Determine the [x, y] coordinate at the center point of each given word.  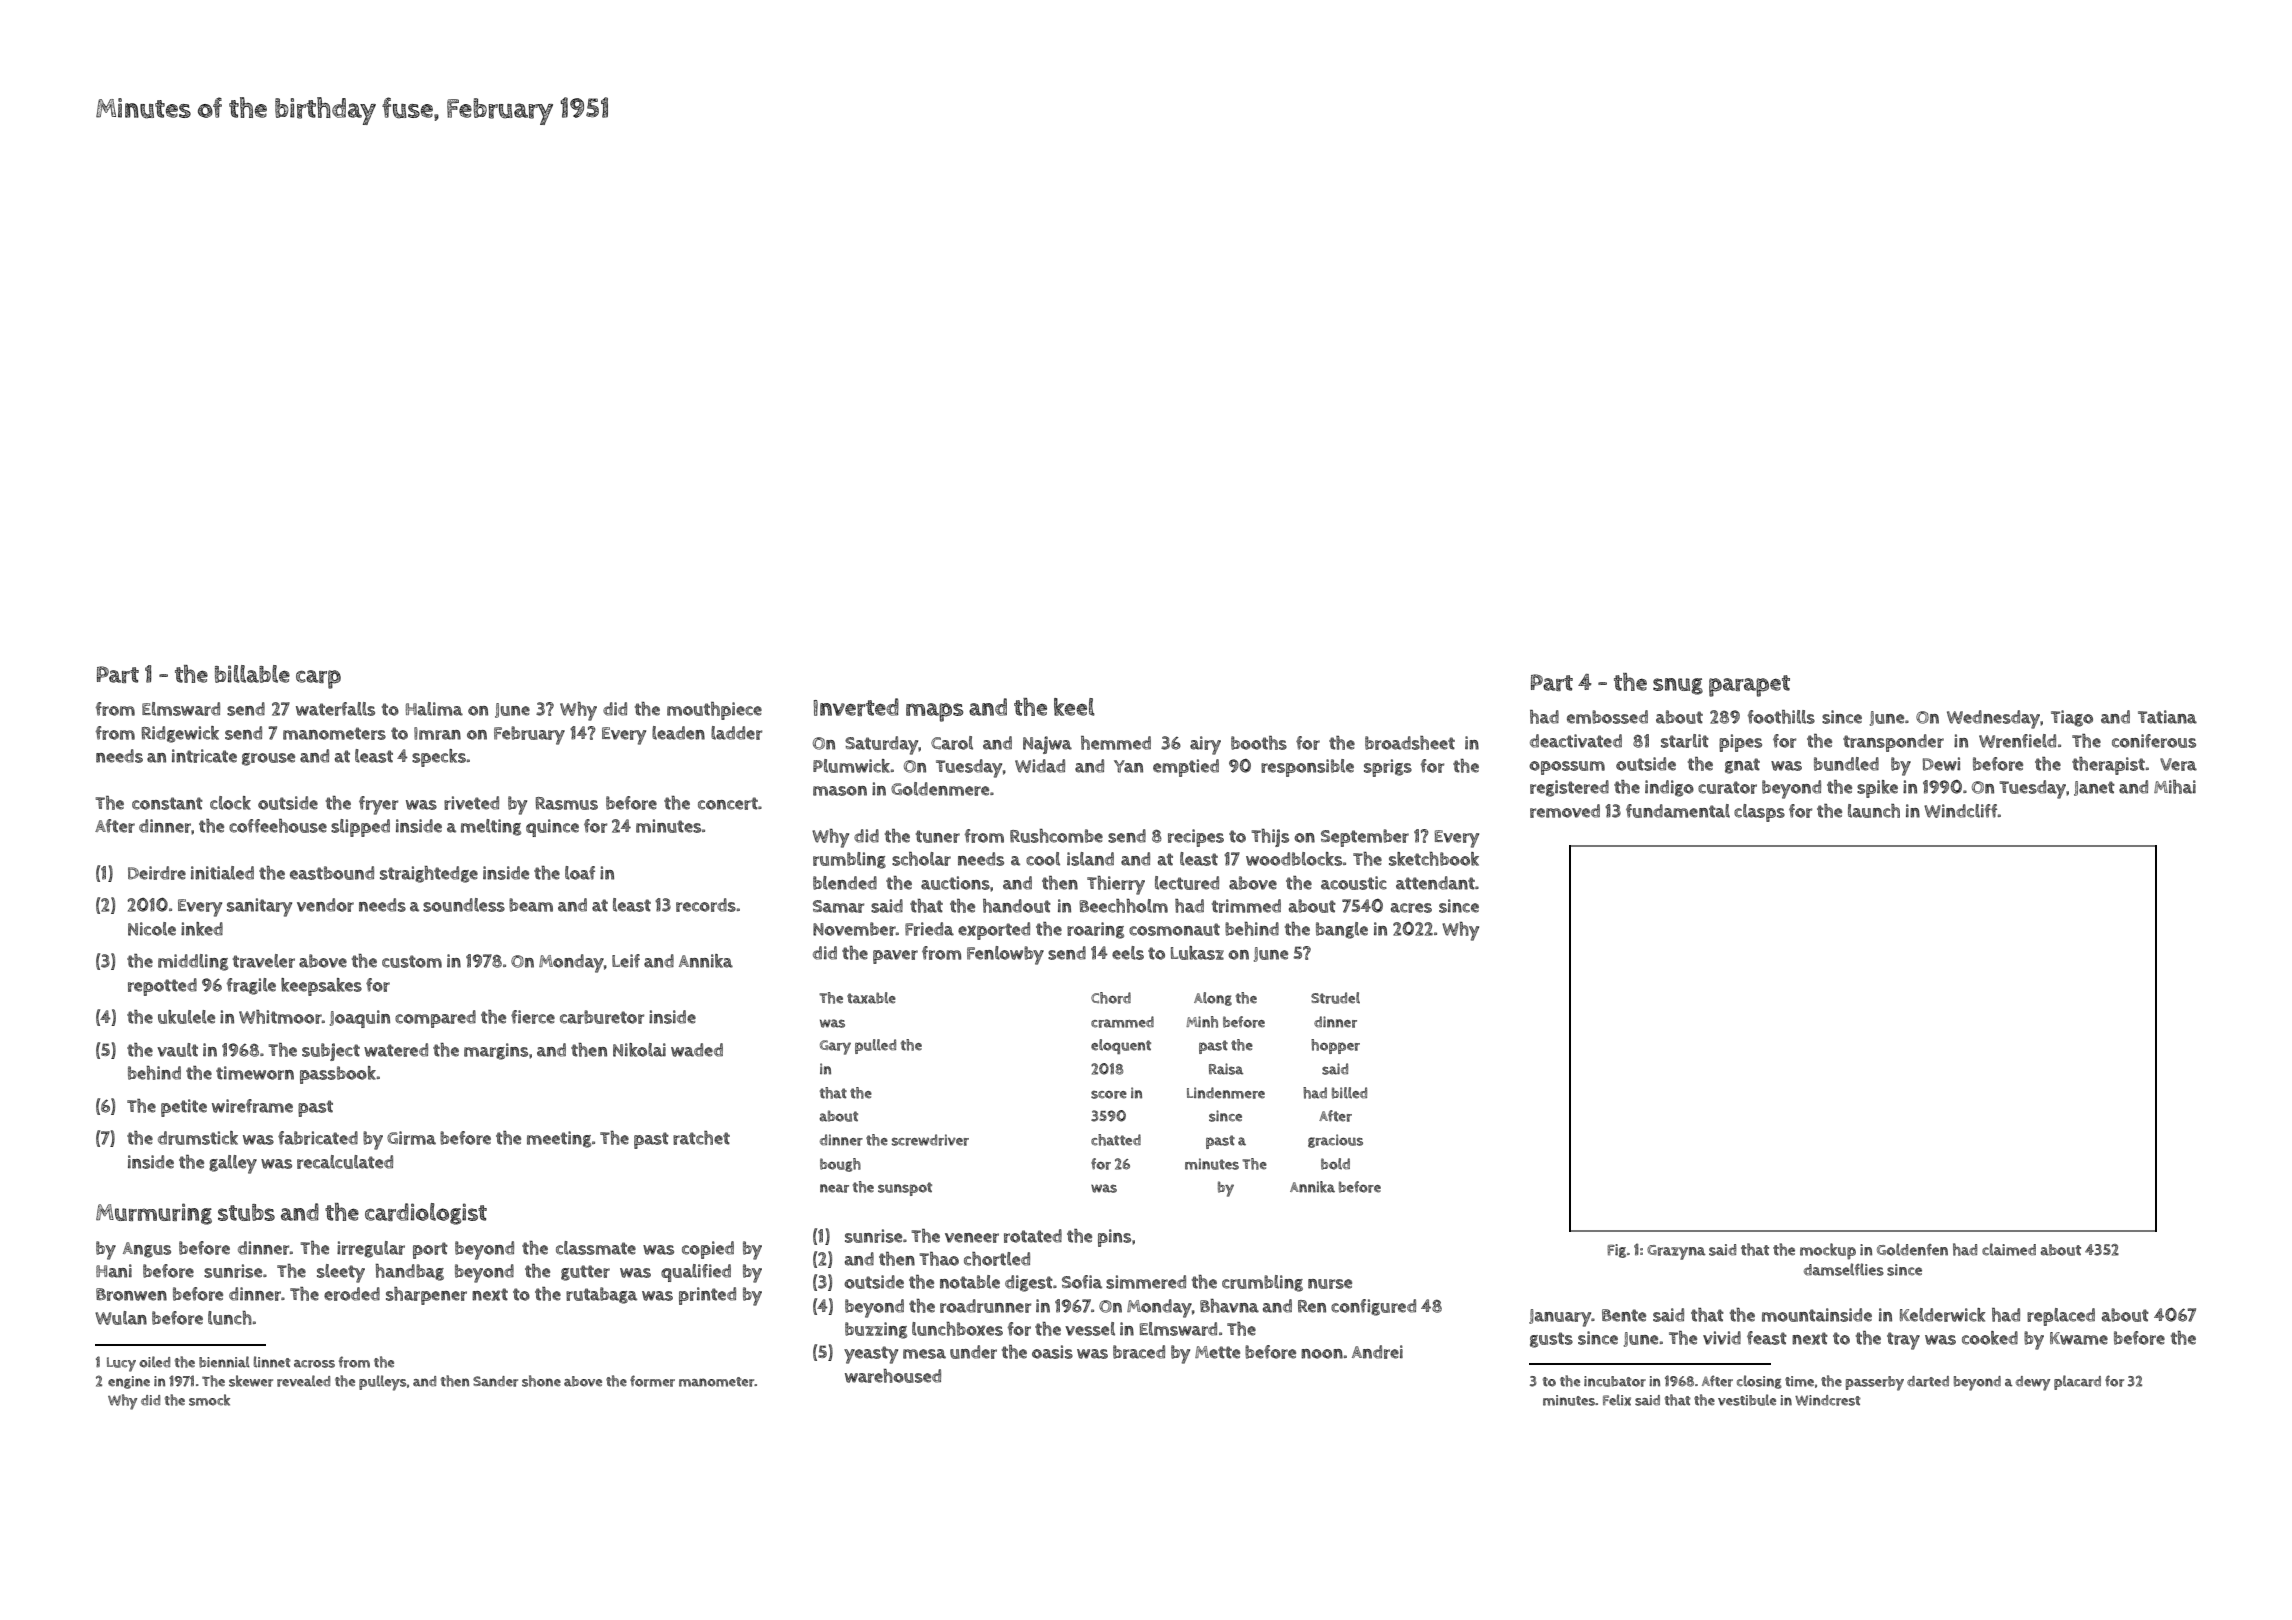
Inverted [856, 707]
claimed [2009, 1249]
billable [252, 674]
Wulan [121, 1318]
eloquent [1121, 1046]
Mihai [2175, 787]
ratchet [701, 1138]
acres [1411, 908]
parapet [1749, 686]
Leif [626, 961]
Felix [1617, 1400]
